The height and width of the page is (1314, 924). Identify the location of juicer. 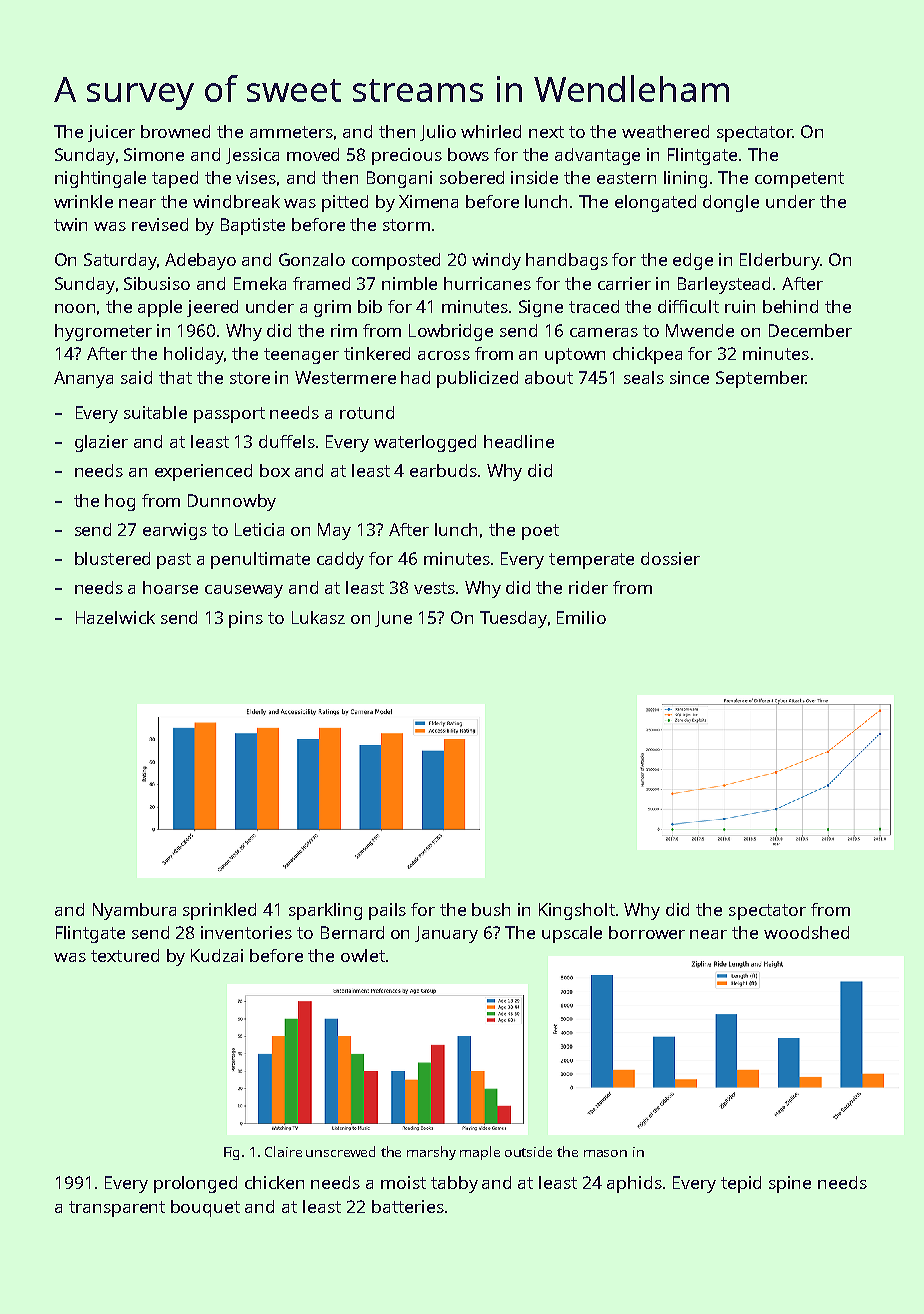
(111, 133).
